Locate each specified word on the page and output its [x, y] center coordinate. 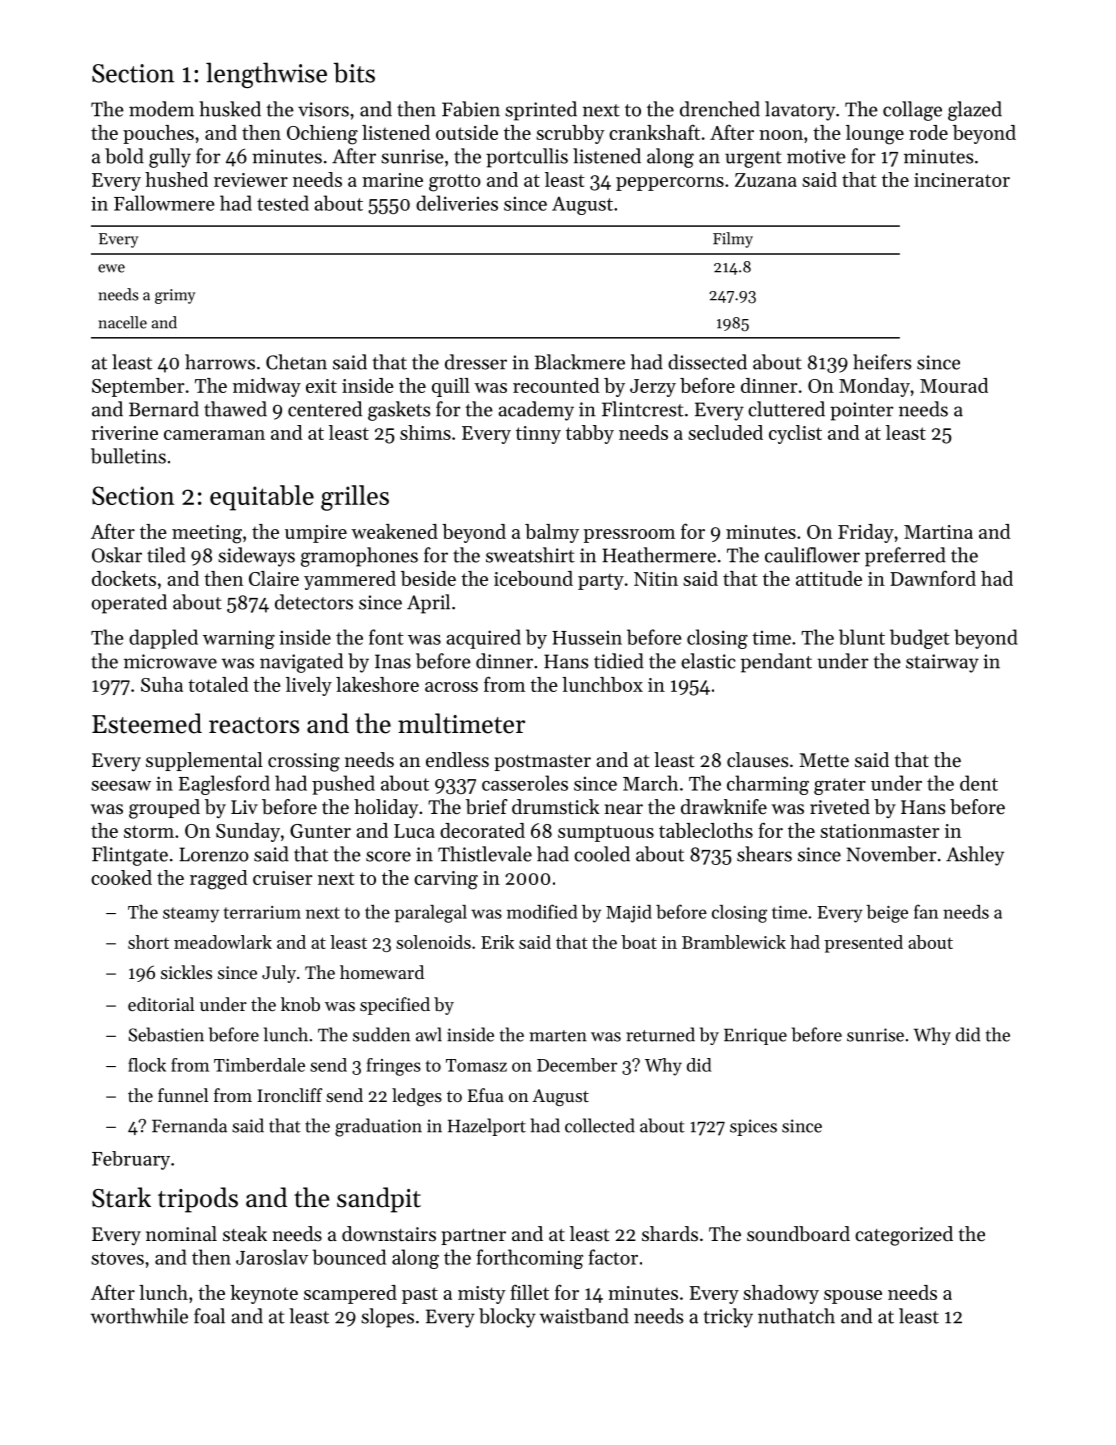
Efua [486, 1095]
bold [124, 156]
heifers [882, 362]
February [131, 1160]
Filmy [733, 240]
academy [536, 411]
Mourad [954, 385]
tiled [166, 555]
